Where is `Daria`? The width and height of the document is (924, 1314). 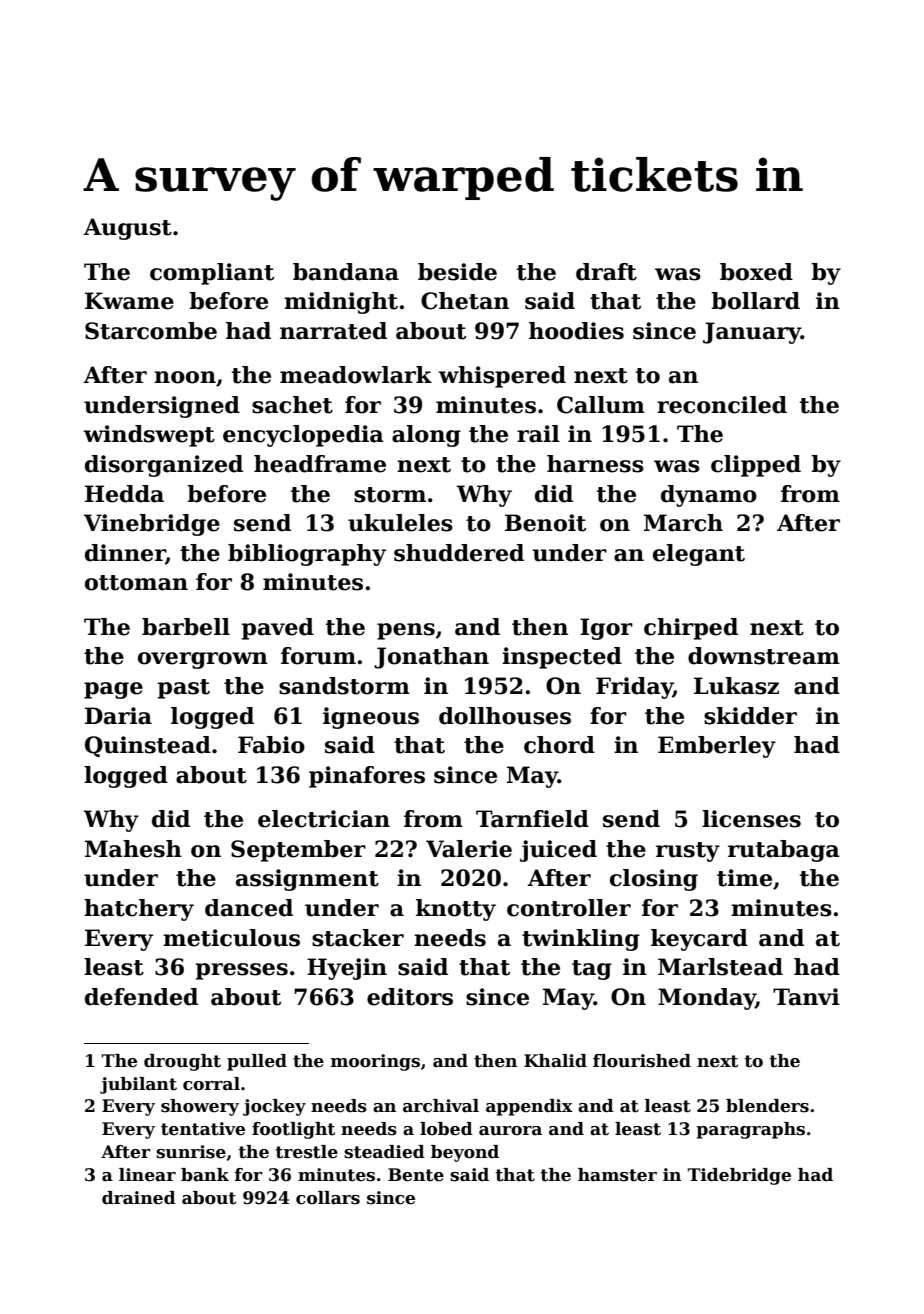
Daria is located at coordinates (118, 716).
